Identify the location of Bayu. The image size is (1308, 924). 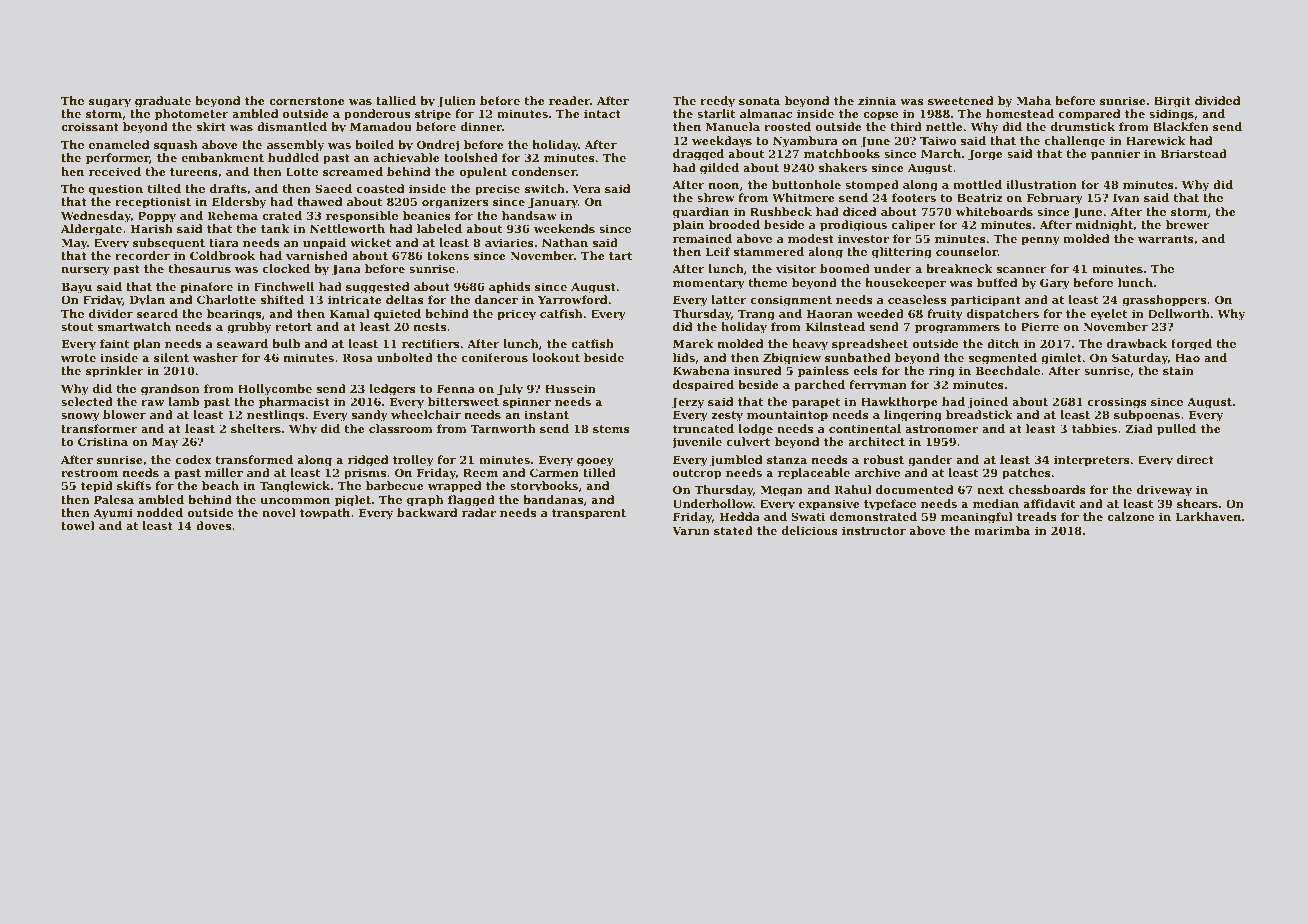
(76, 288).
